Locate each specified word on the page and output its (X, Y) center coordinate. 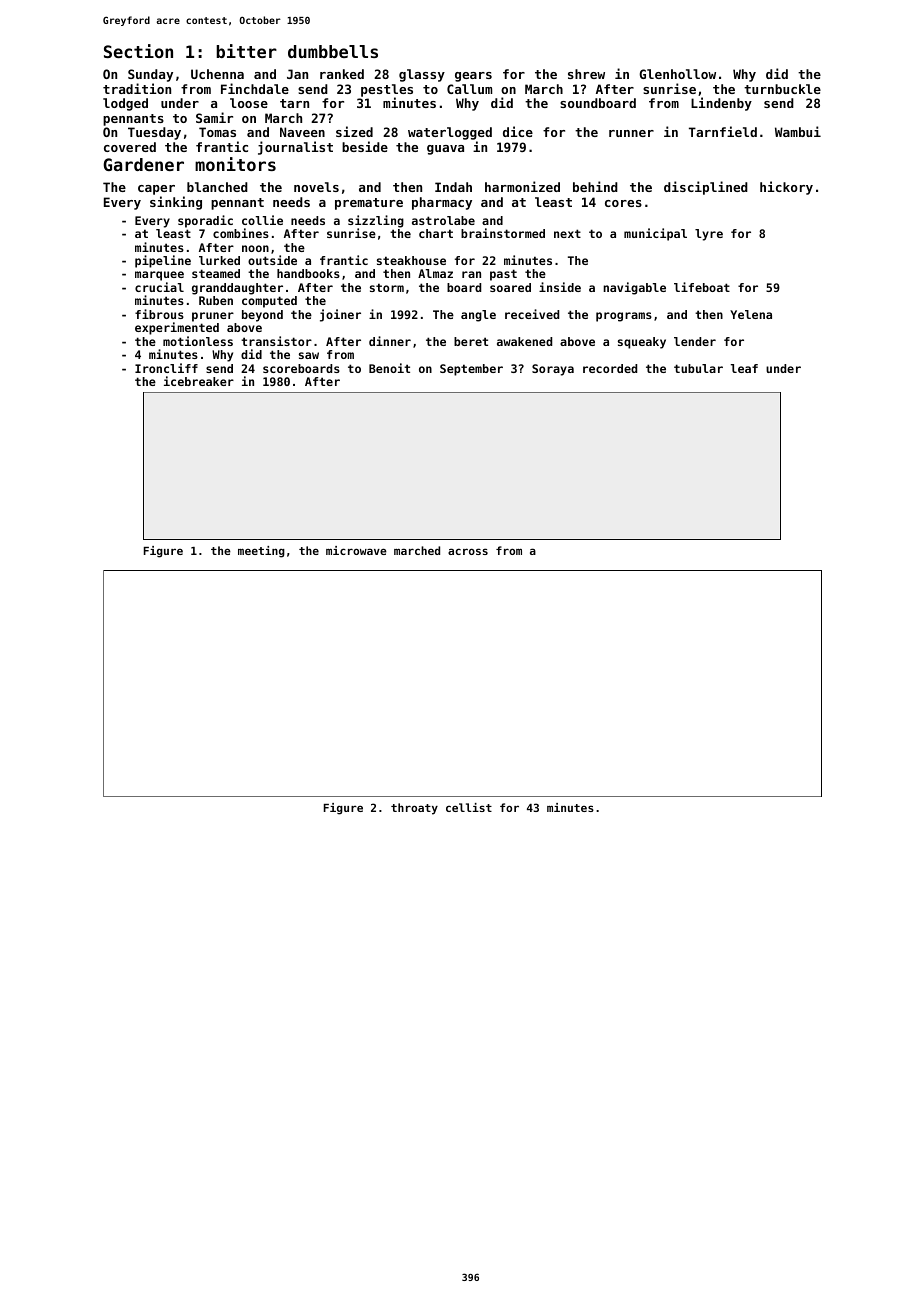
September (471, 370)
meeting (261, 552)
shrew (586, 74)
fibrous (159, 314)
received (532, 314)
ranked (342, 74)
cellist (469, 807)
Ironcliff (166, 368)
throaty (414, 809)
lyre (709, 235)
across (468, 551)
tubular (698, 368)
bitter (246, 51)
